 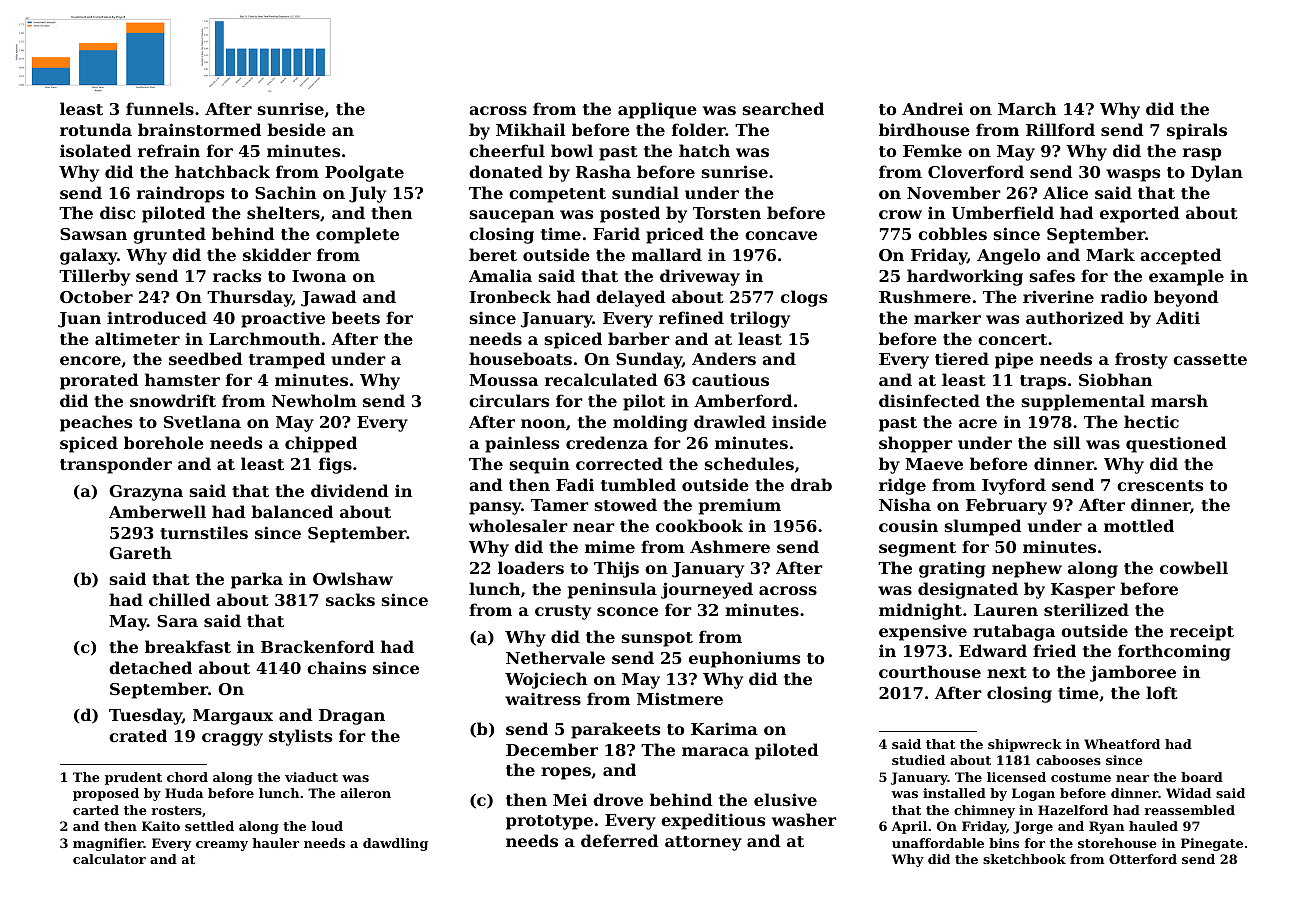 What do you see at coordinates (549, 822) in the page?
I see `prototype` at bounding box center [549, 822].
